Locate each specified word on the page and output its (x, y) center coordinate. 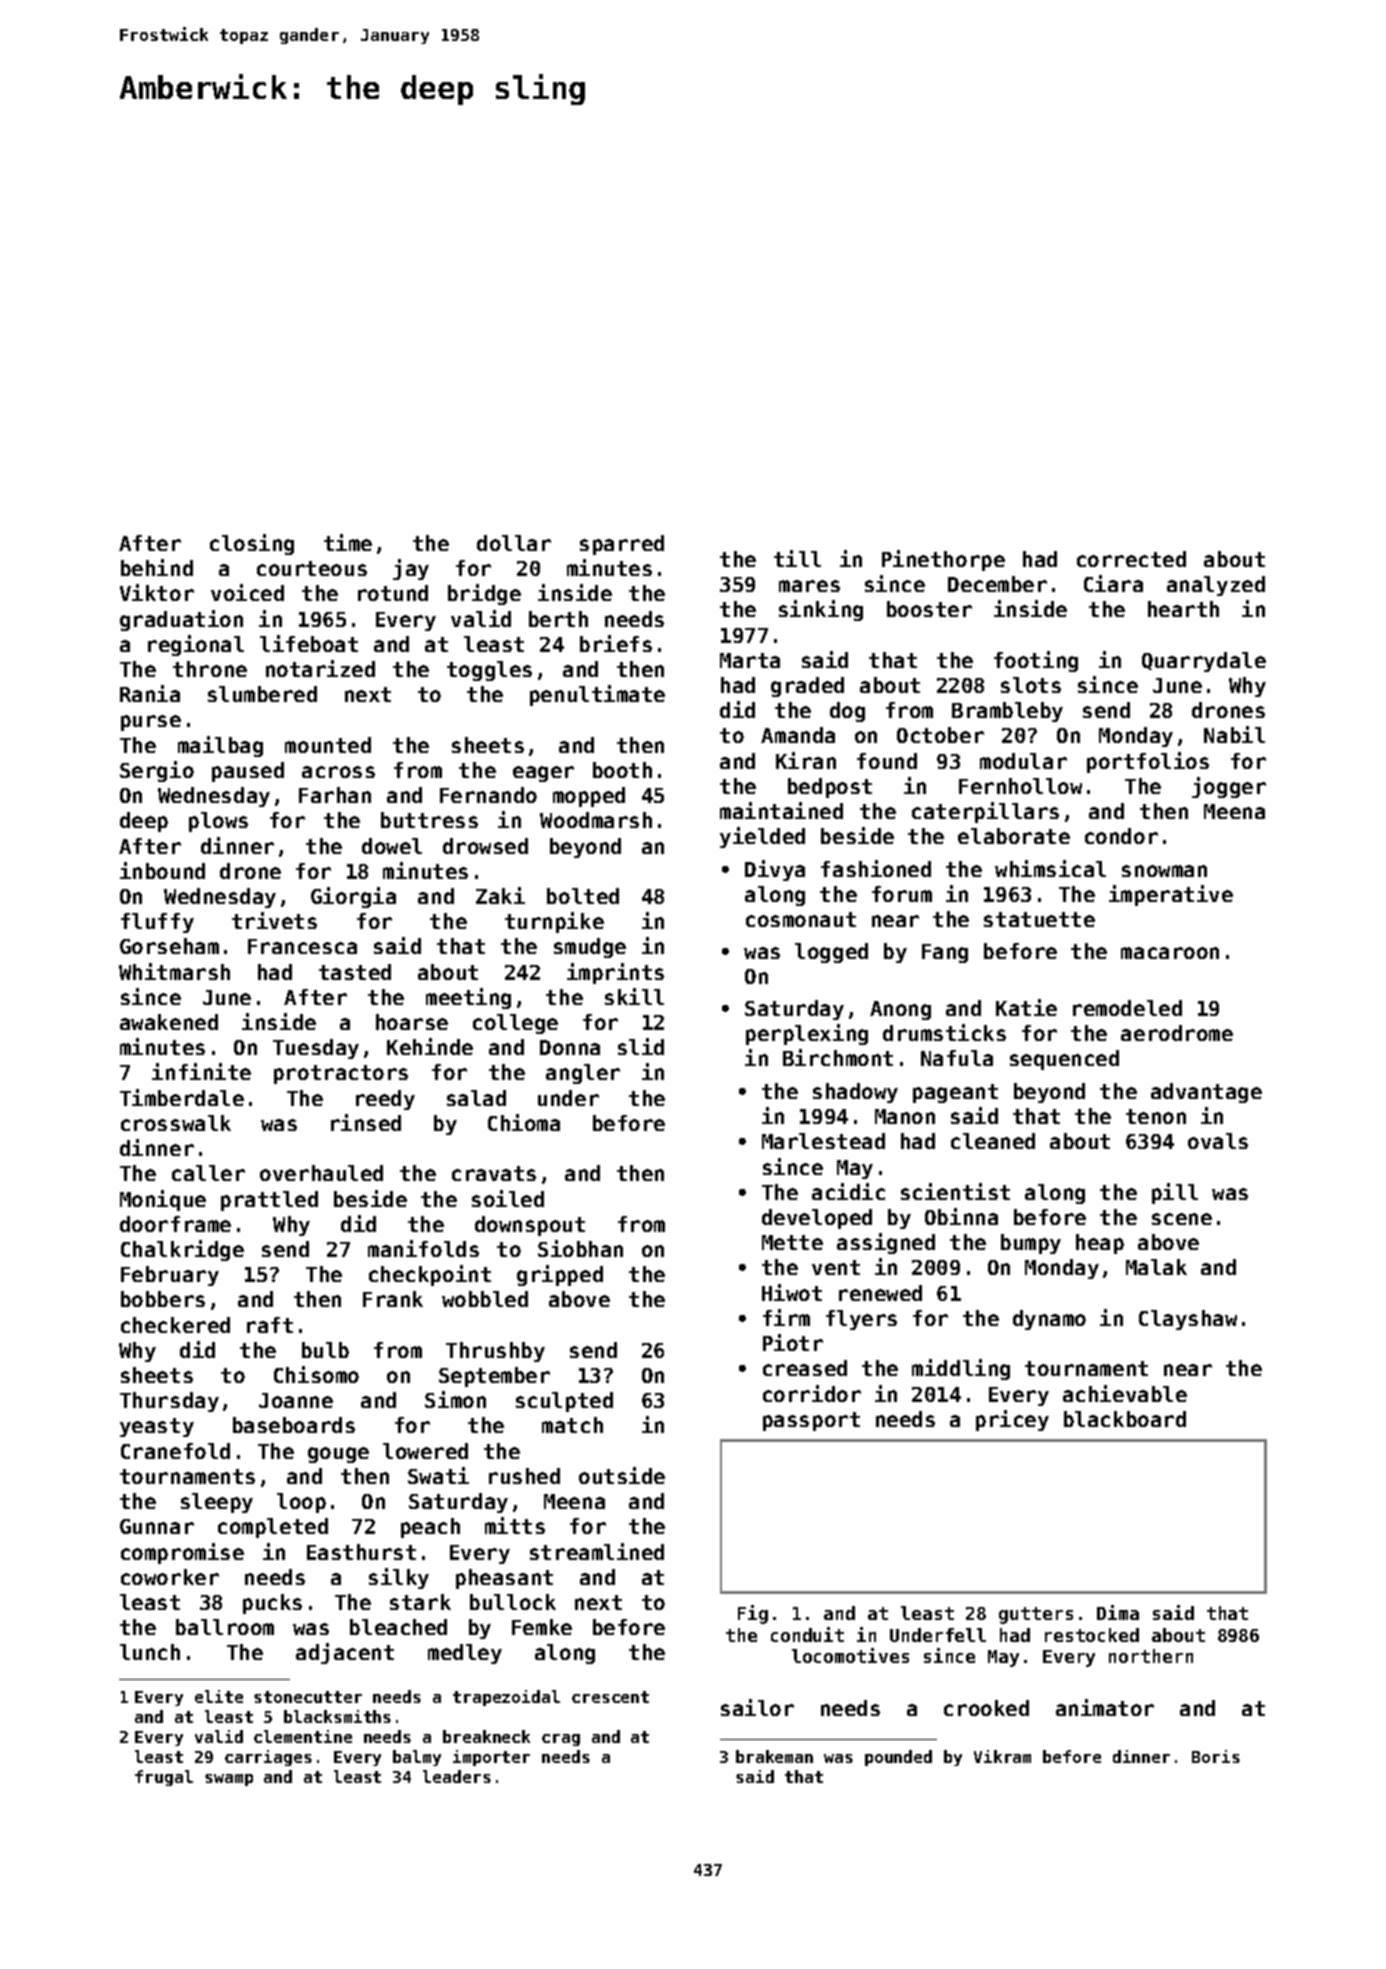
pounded (898, 1758)
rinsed (366, 1122)
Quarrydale (1204, 662)
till (797, 558)
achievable (1125, 1393)
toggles (489, 671)
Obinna (961, 1216)
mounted (328, 745)
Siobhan (580, 1248)
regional (196, 645)
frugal (164, 1778)
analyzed (1216, 586)
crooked (986, 1708)
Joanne (296, 1400)
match (572, 1425)
